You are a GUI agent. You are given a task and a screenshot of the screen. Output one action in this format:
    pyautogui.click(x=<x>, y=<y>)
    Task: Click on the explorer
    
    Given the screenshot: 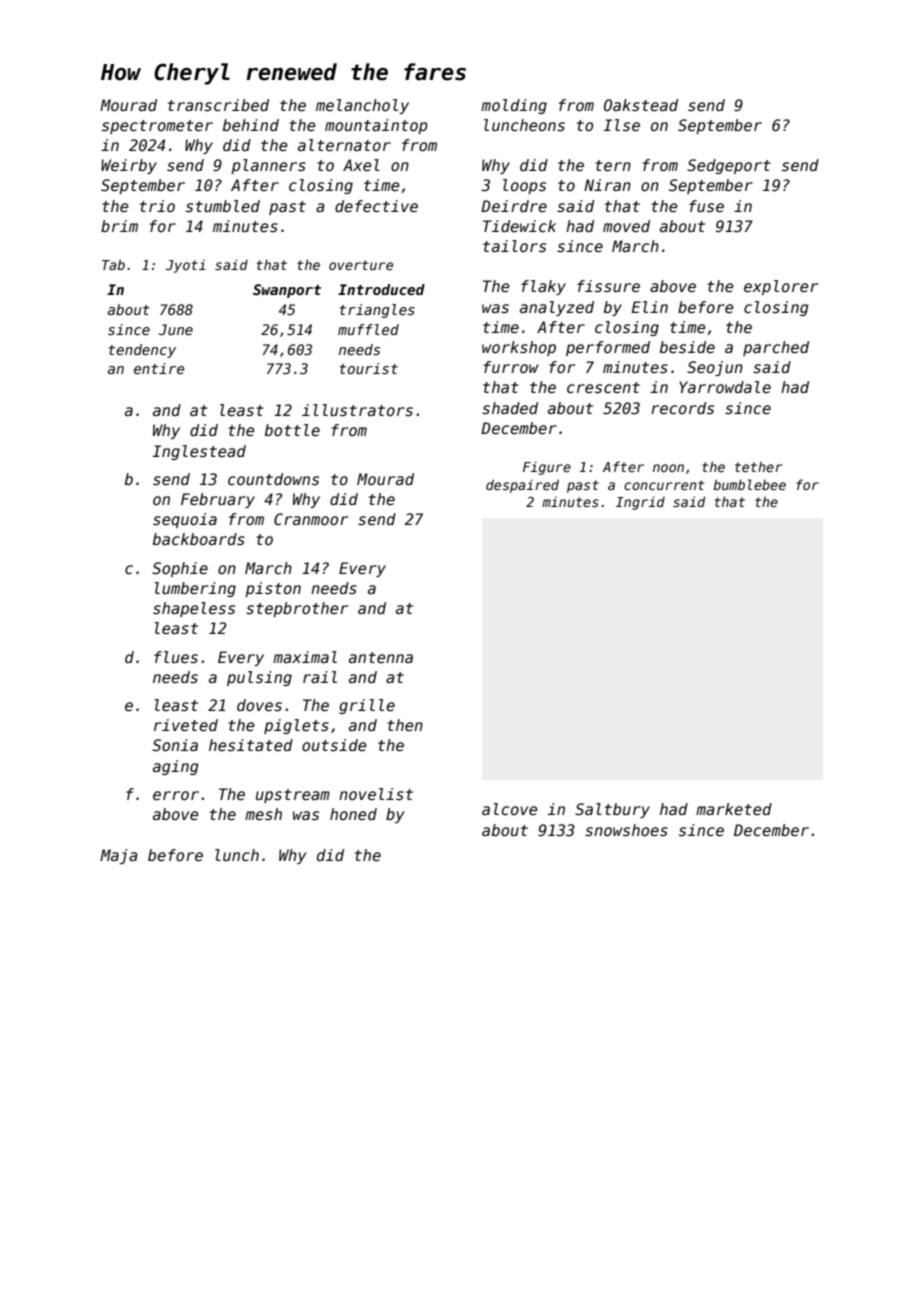 What is the action you would take?
    pyautogui.click(x=781, y=287)
